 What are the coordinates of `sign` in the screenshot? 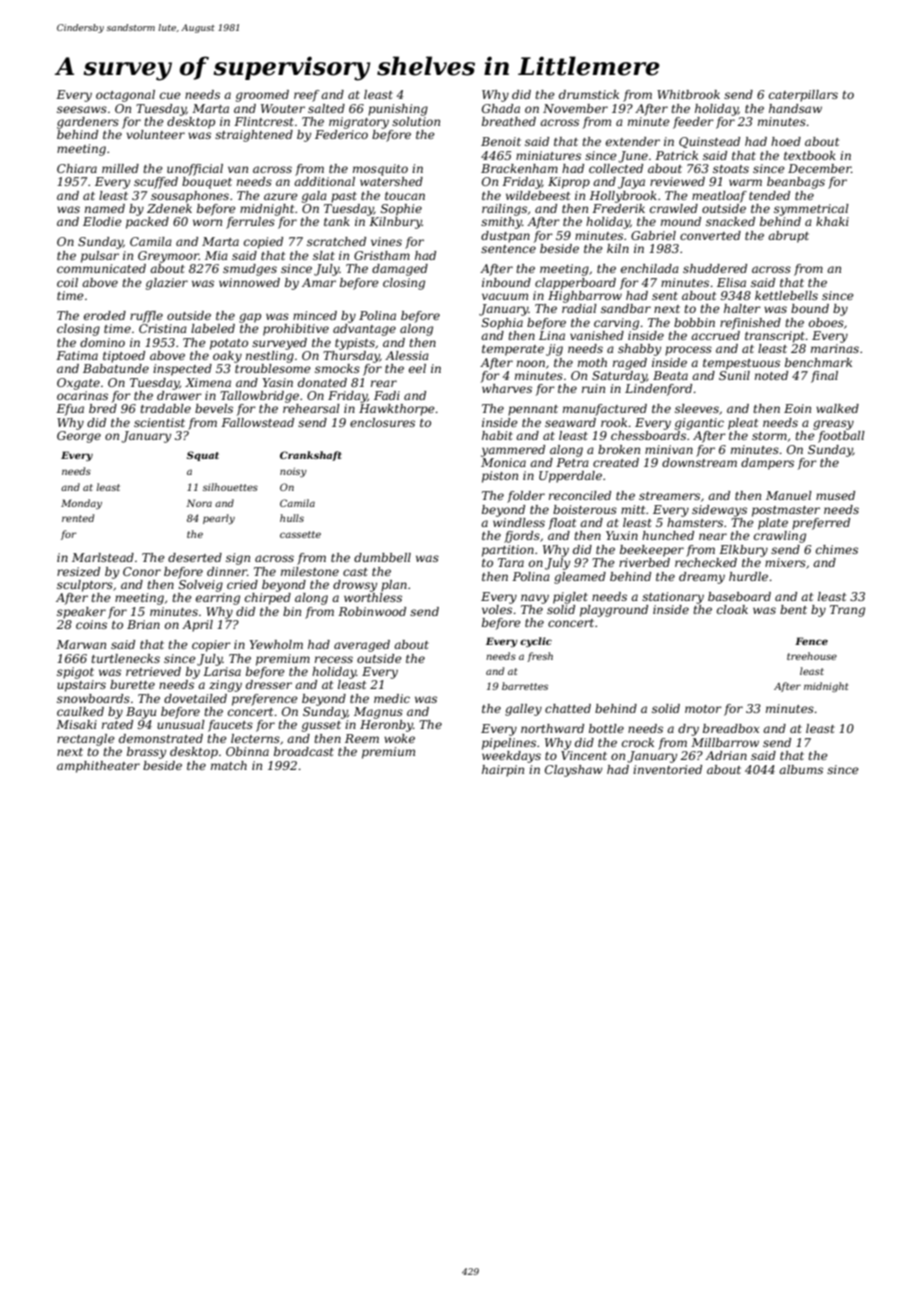 It's located at (238, 559).
